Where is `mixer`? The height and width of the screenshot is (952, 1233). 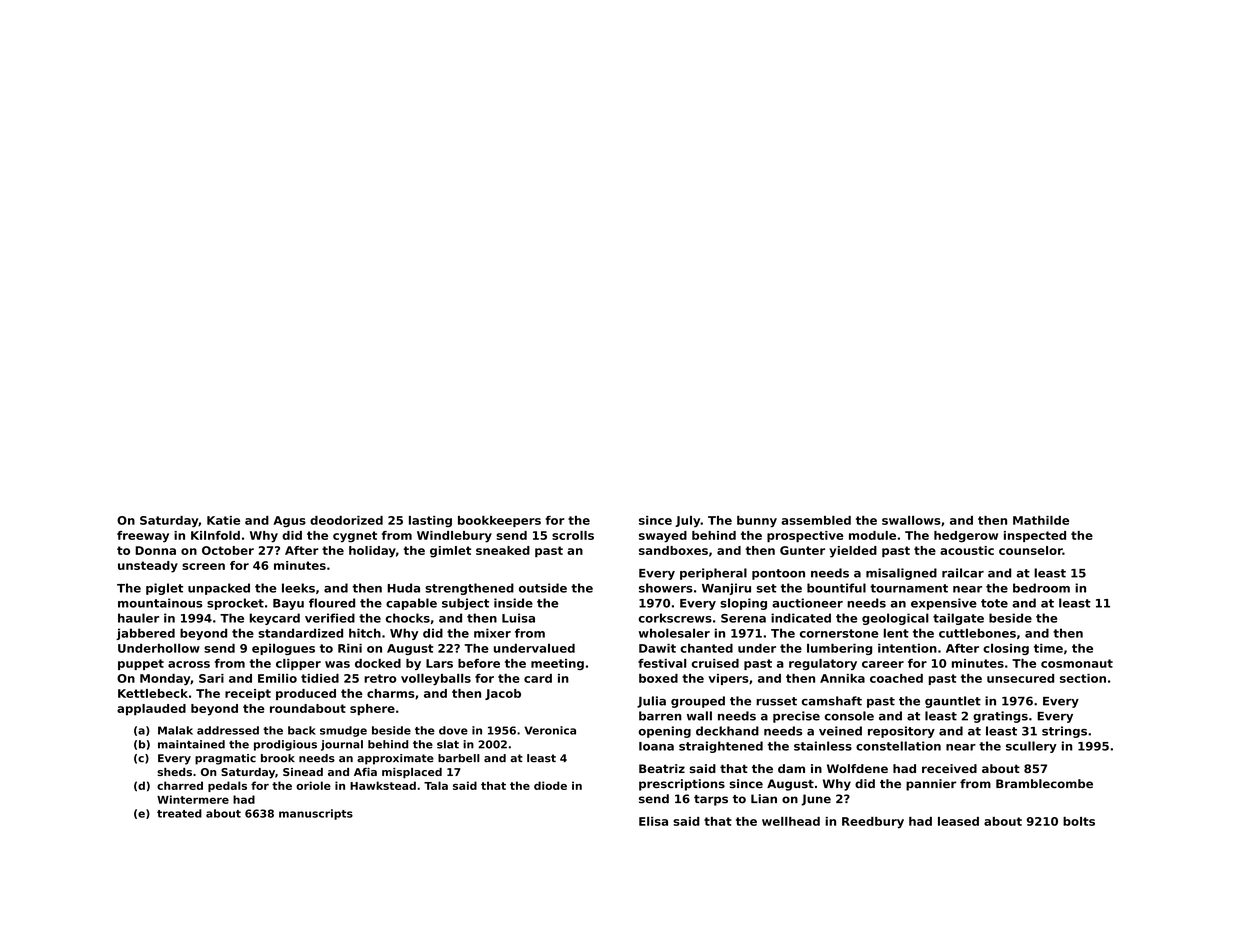 mixer is located at coordinates (492, 633).
